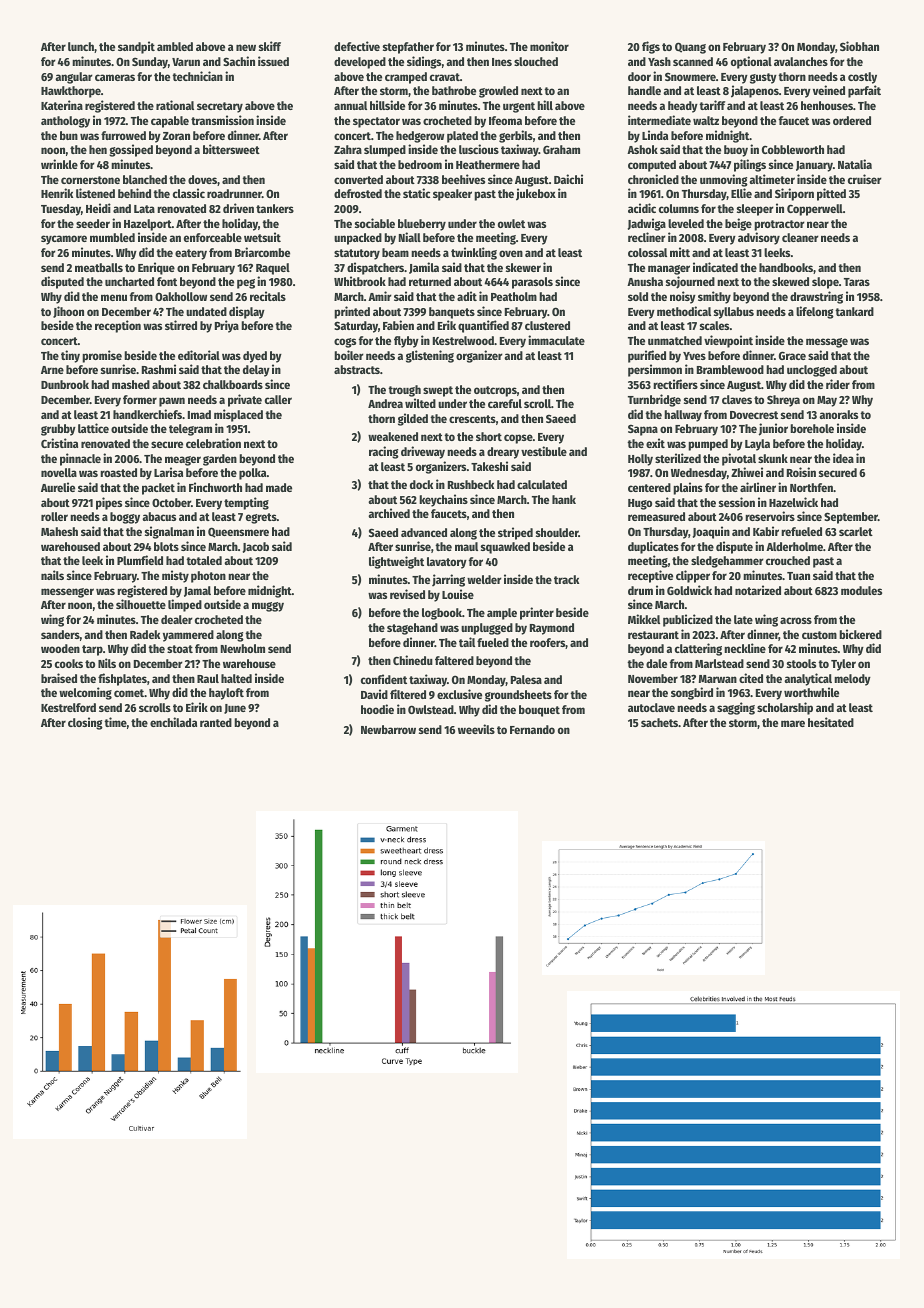  Describe the element at coordinates (270, 46) in the screenshot. I see `skiff` at that location.
